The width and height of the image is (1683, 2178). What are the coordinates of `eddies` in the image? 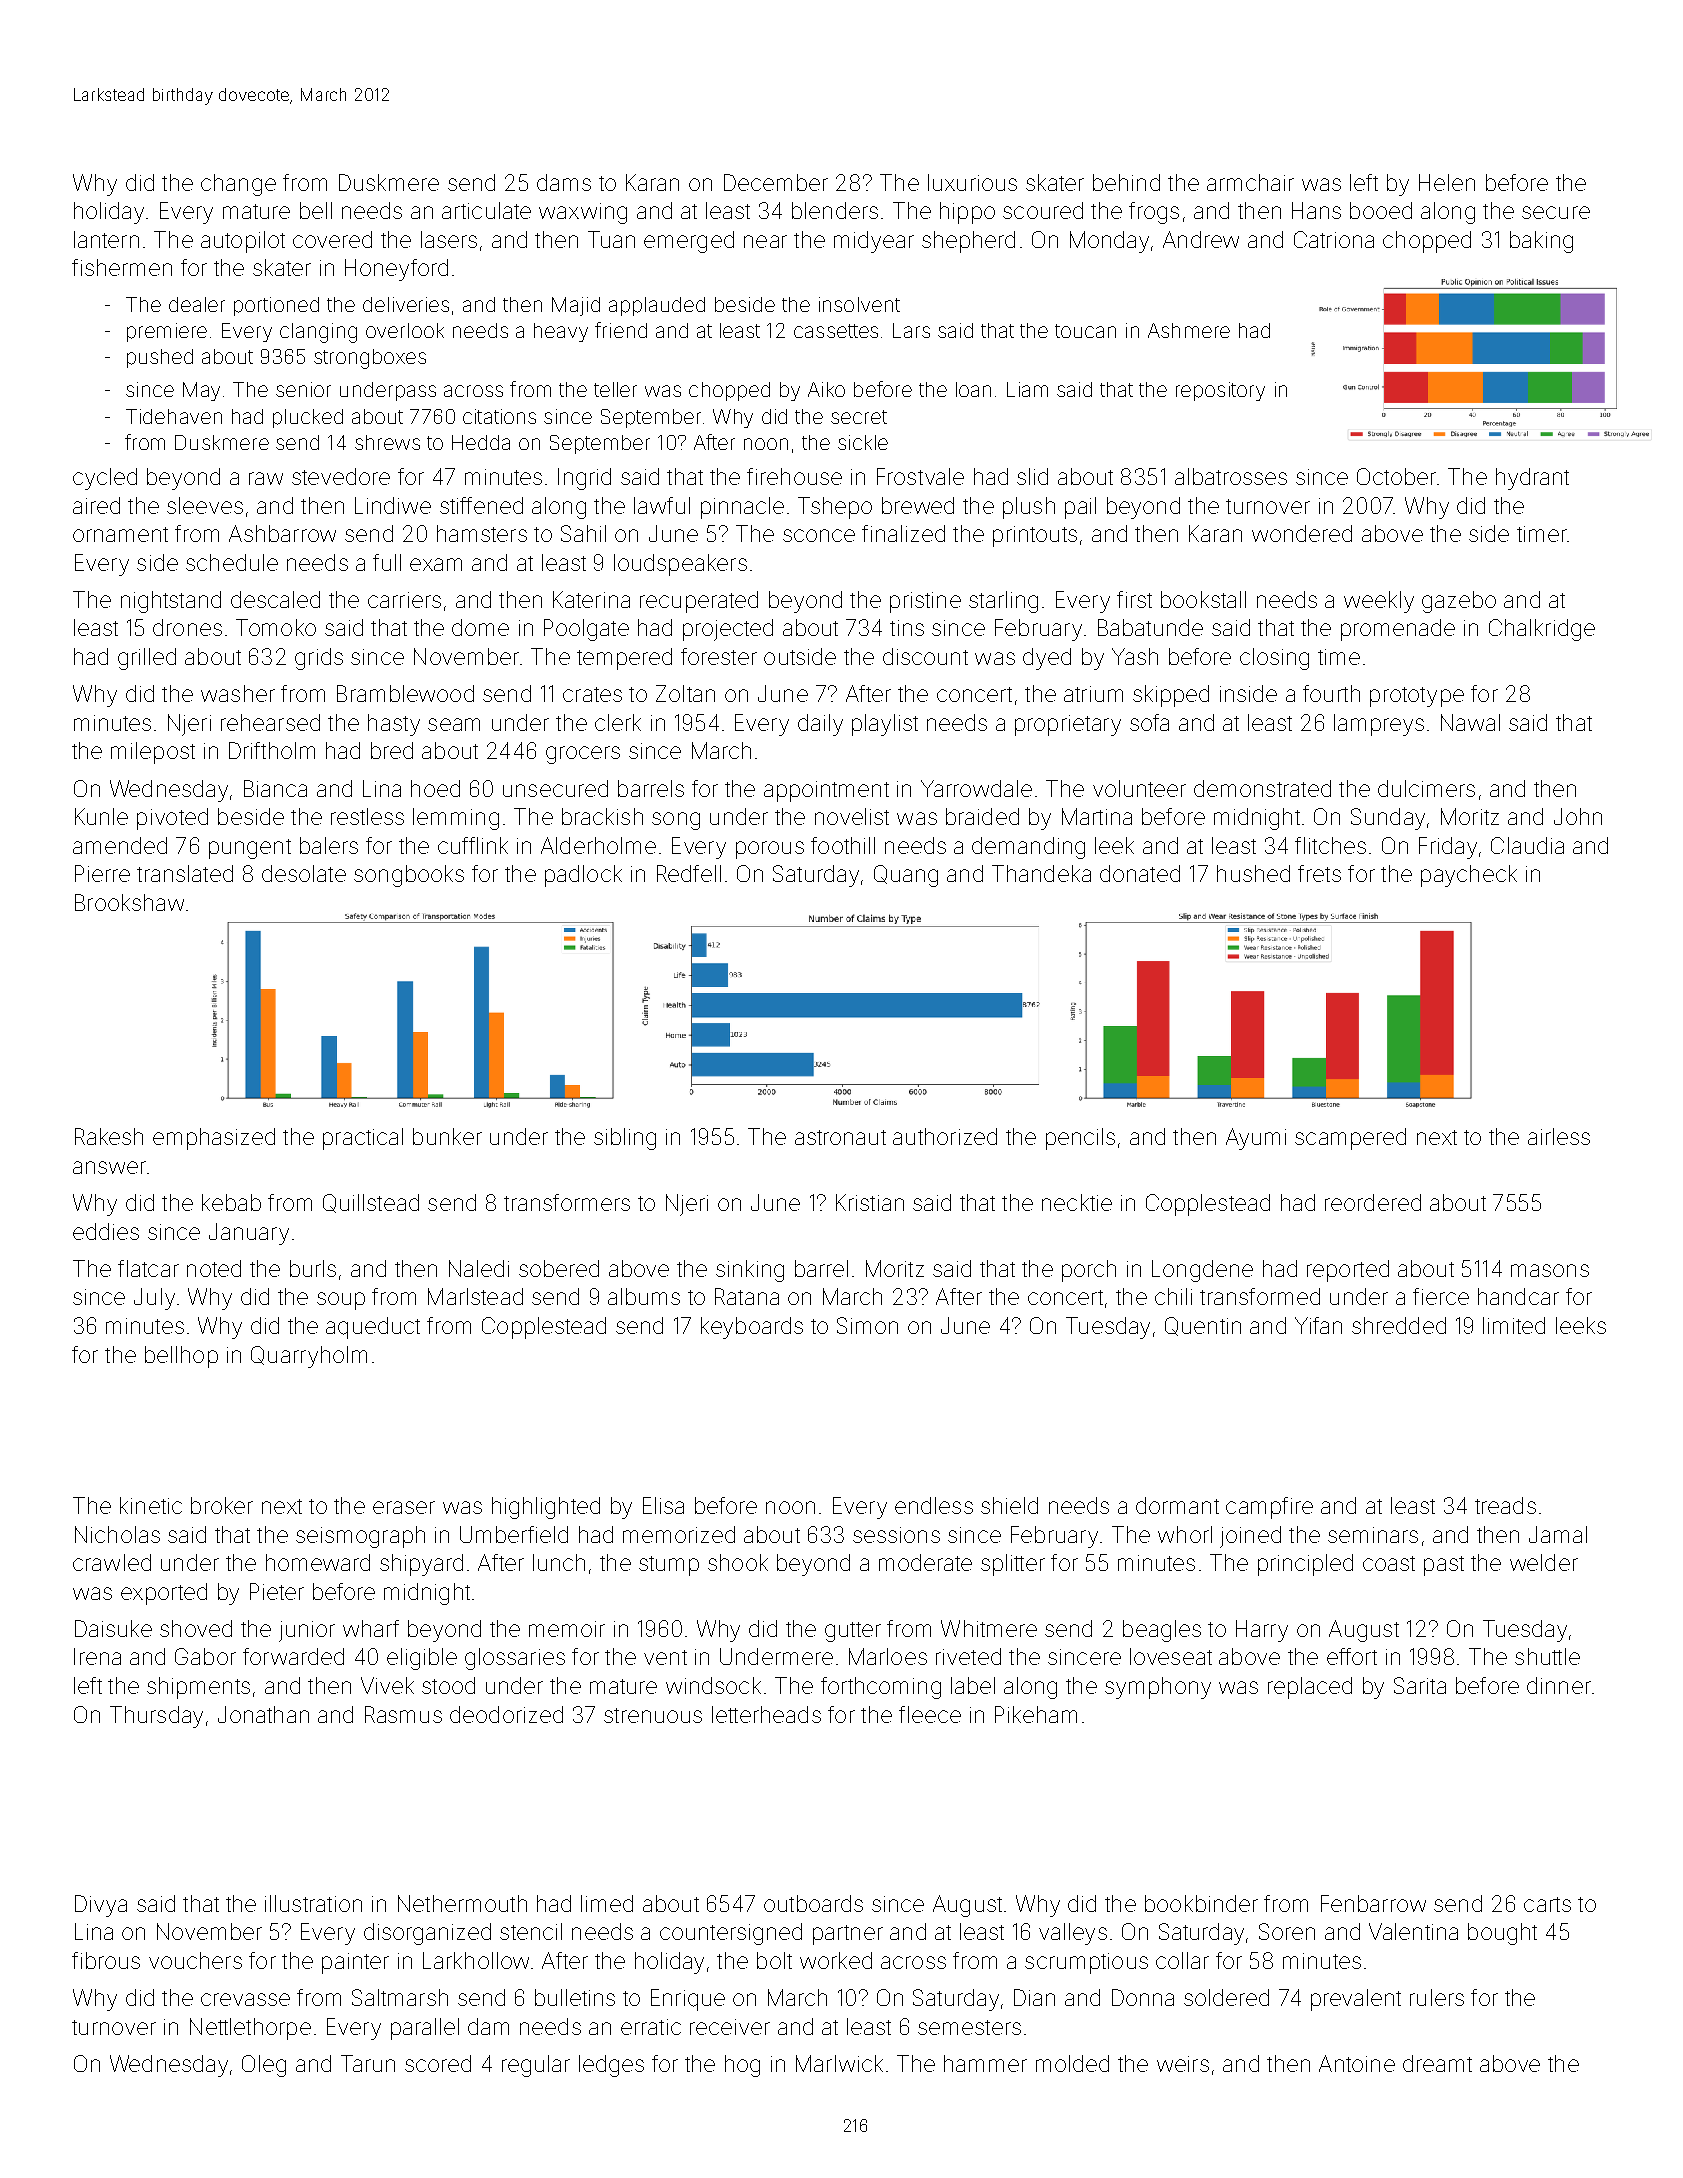 It's located at (106, 1231).
